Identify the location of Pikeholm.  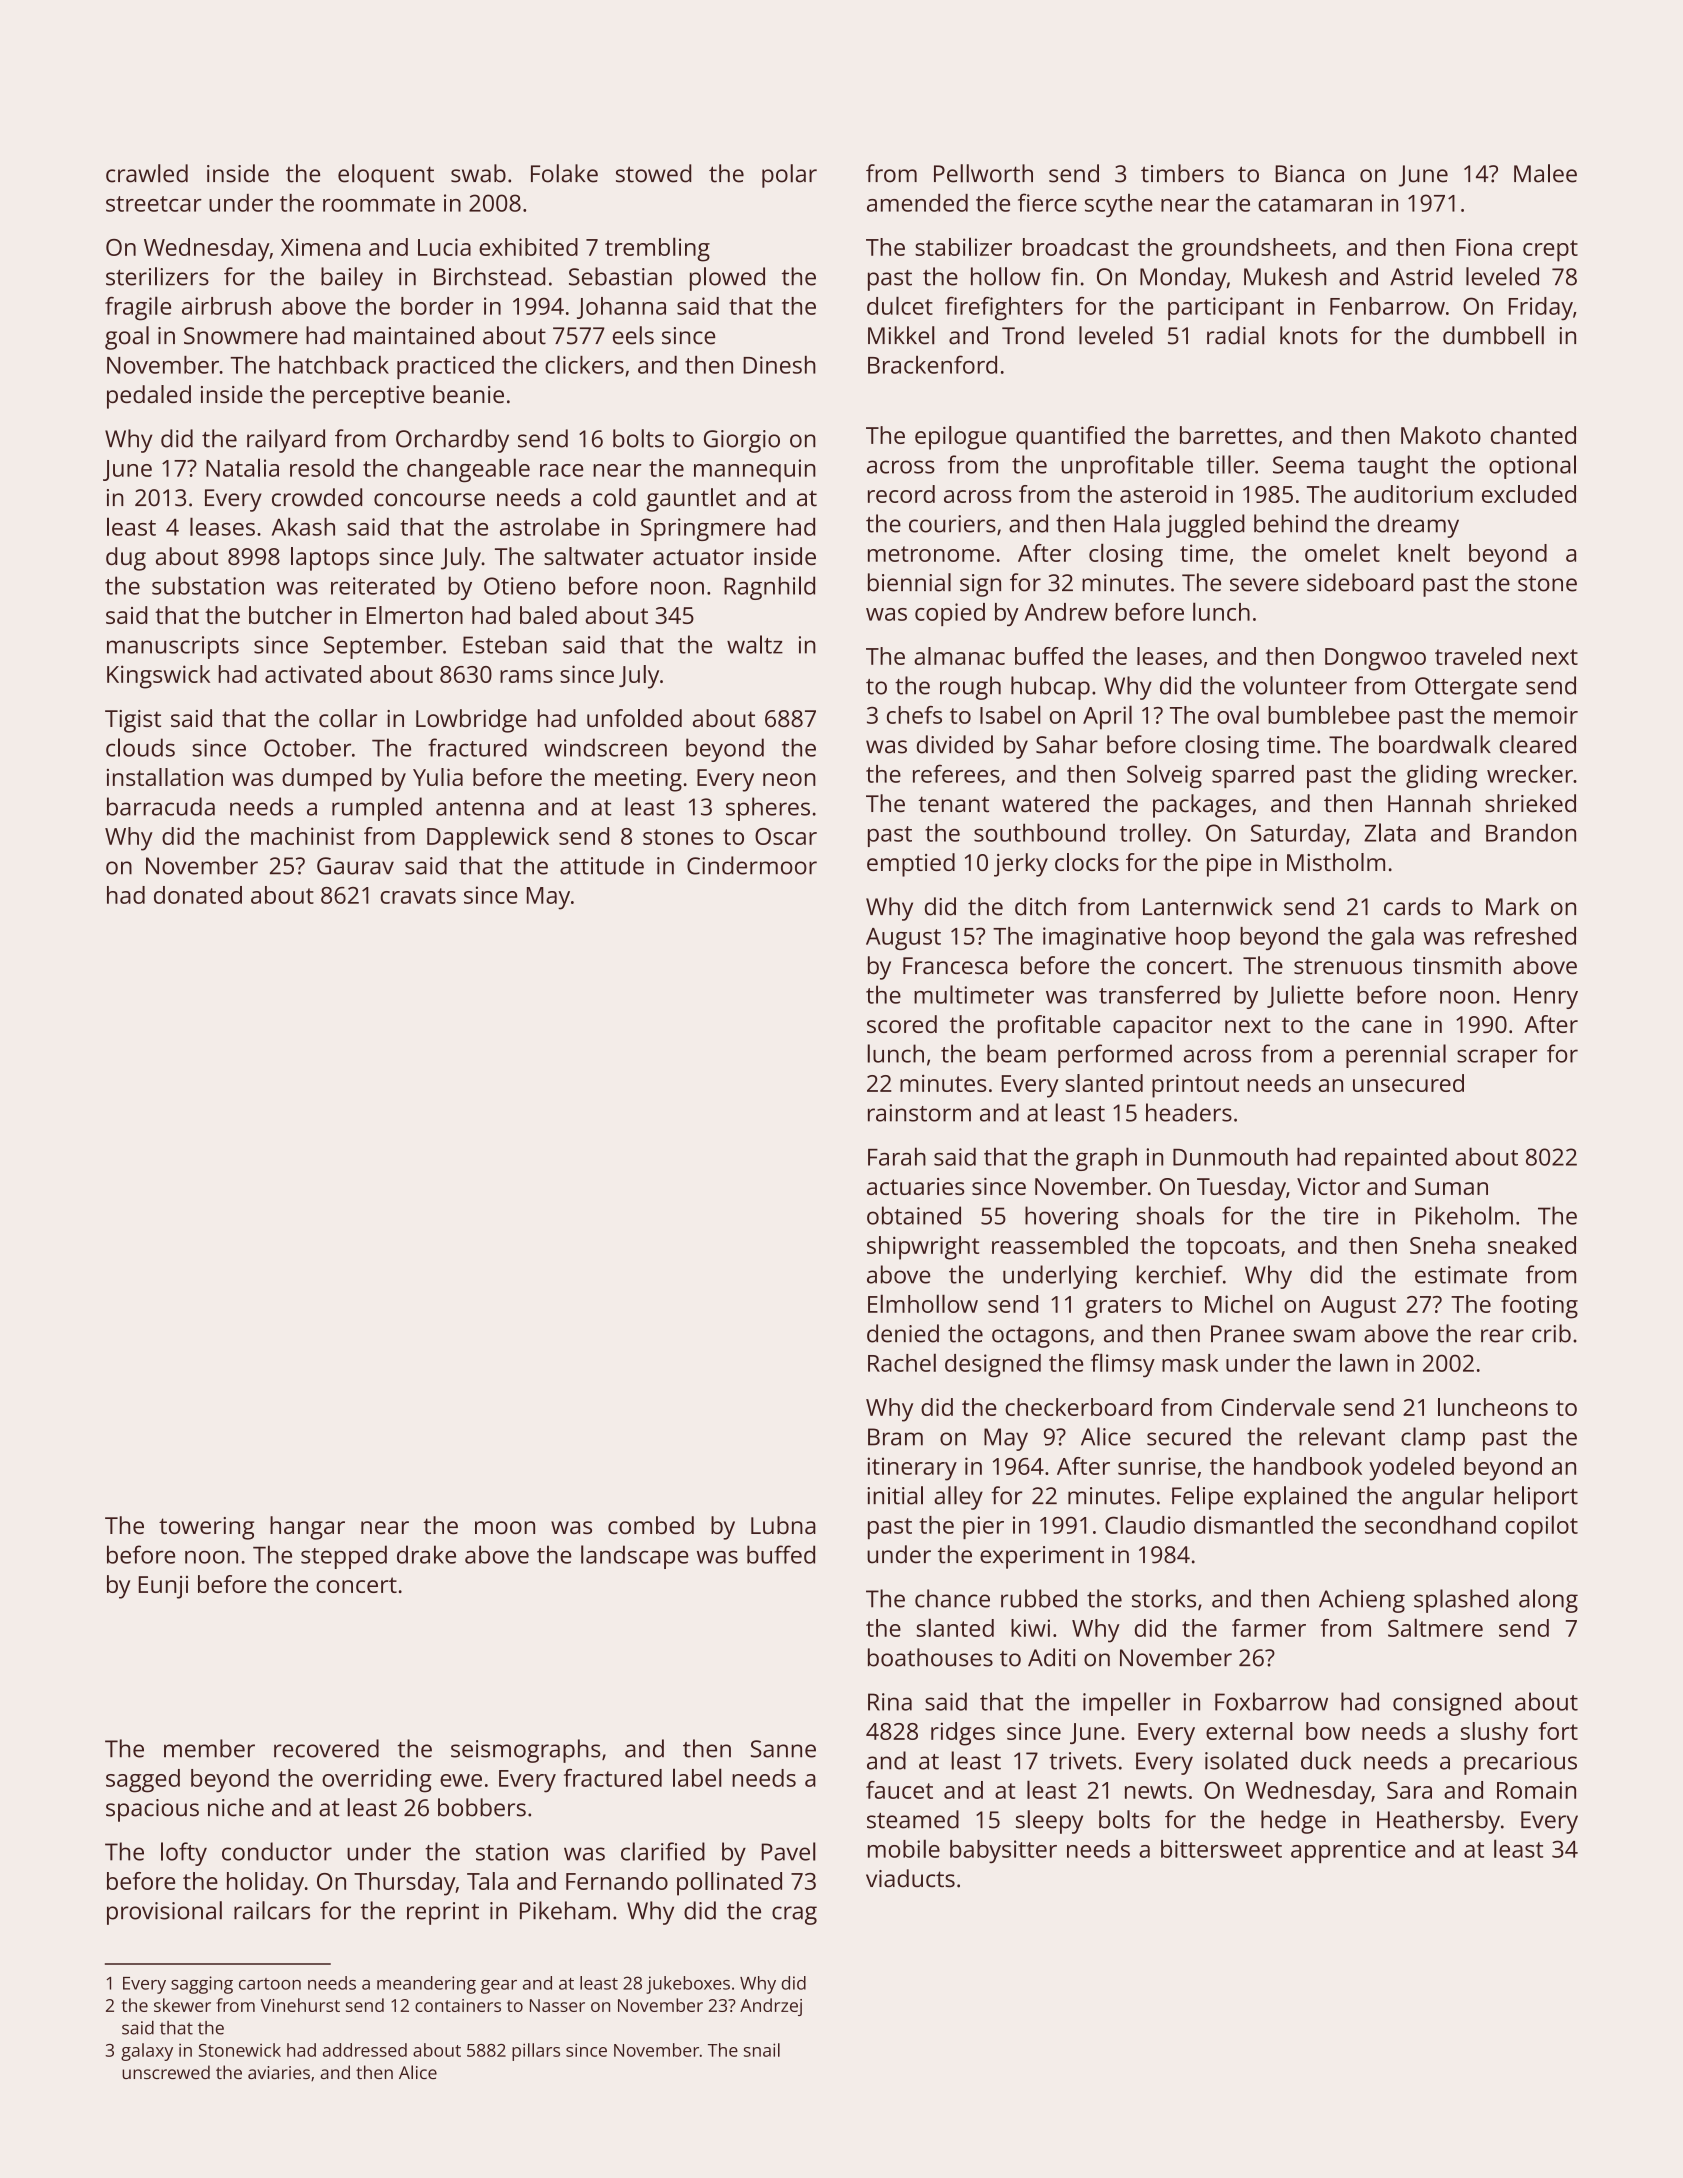
(1464, 1215).
